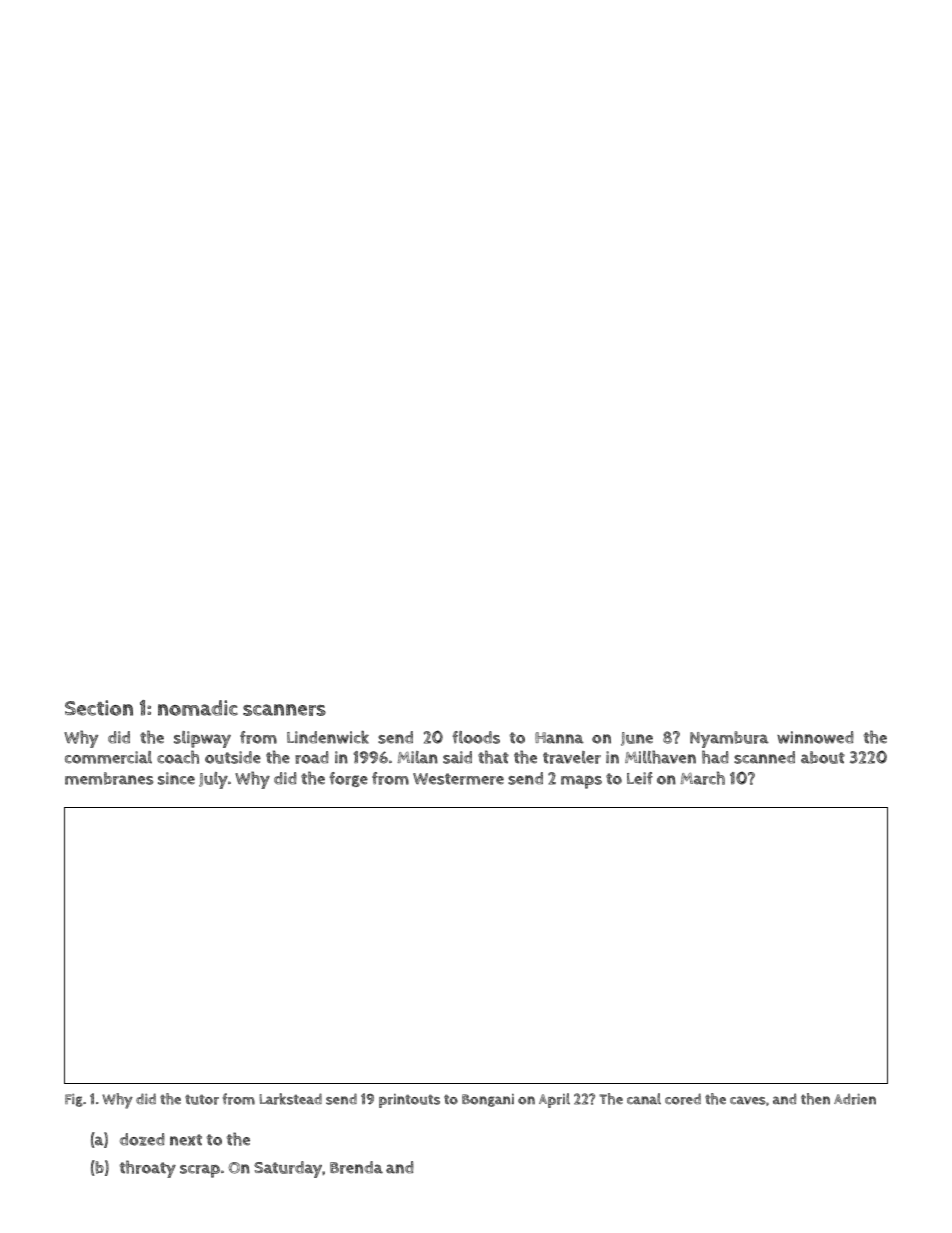  What do you see at coordinates (147, 1169) in the screenshot?
I see `throaty` at bounding box center [147, 1169].
